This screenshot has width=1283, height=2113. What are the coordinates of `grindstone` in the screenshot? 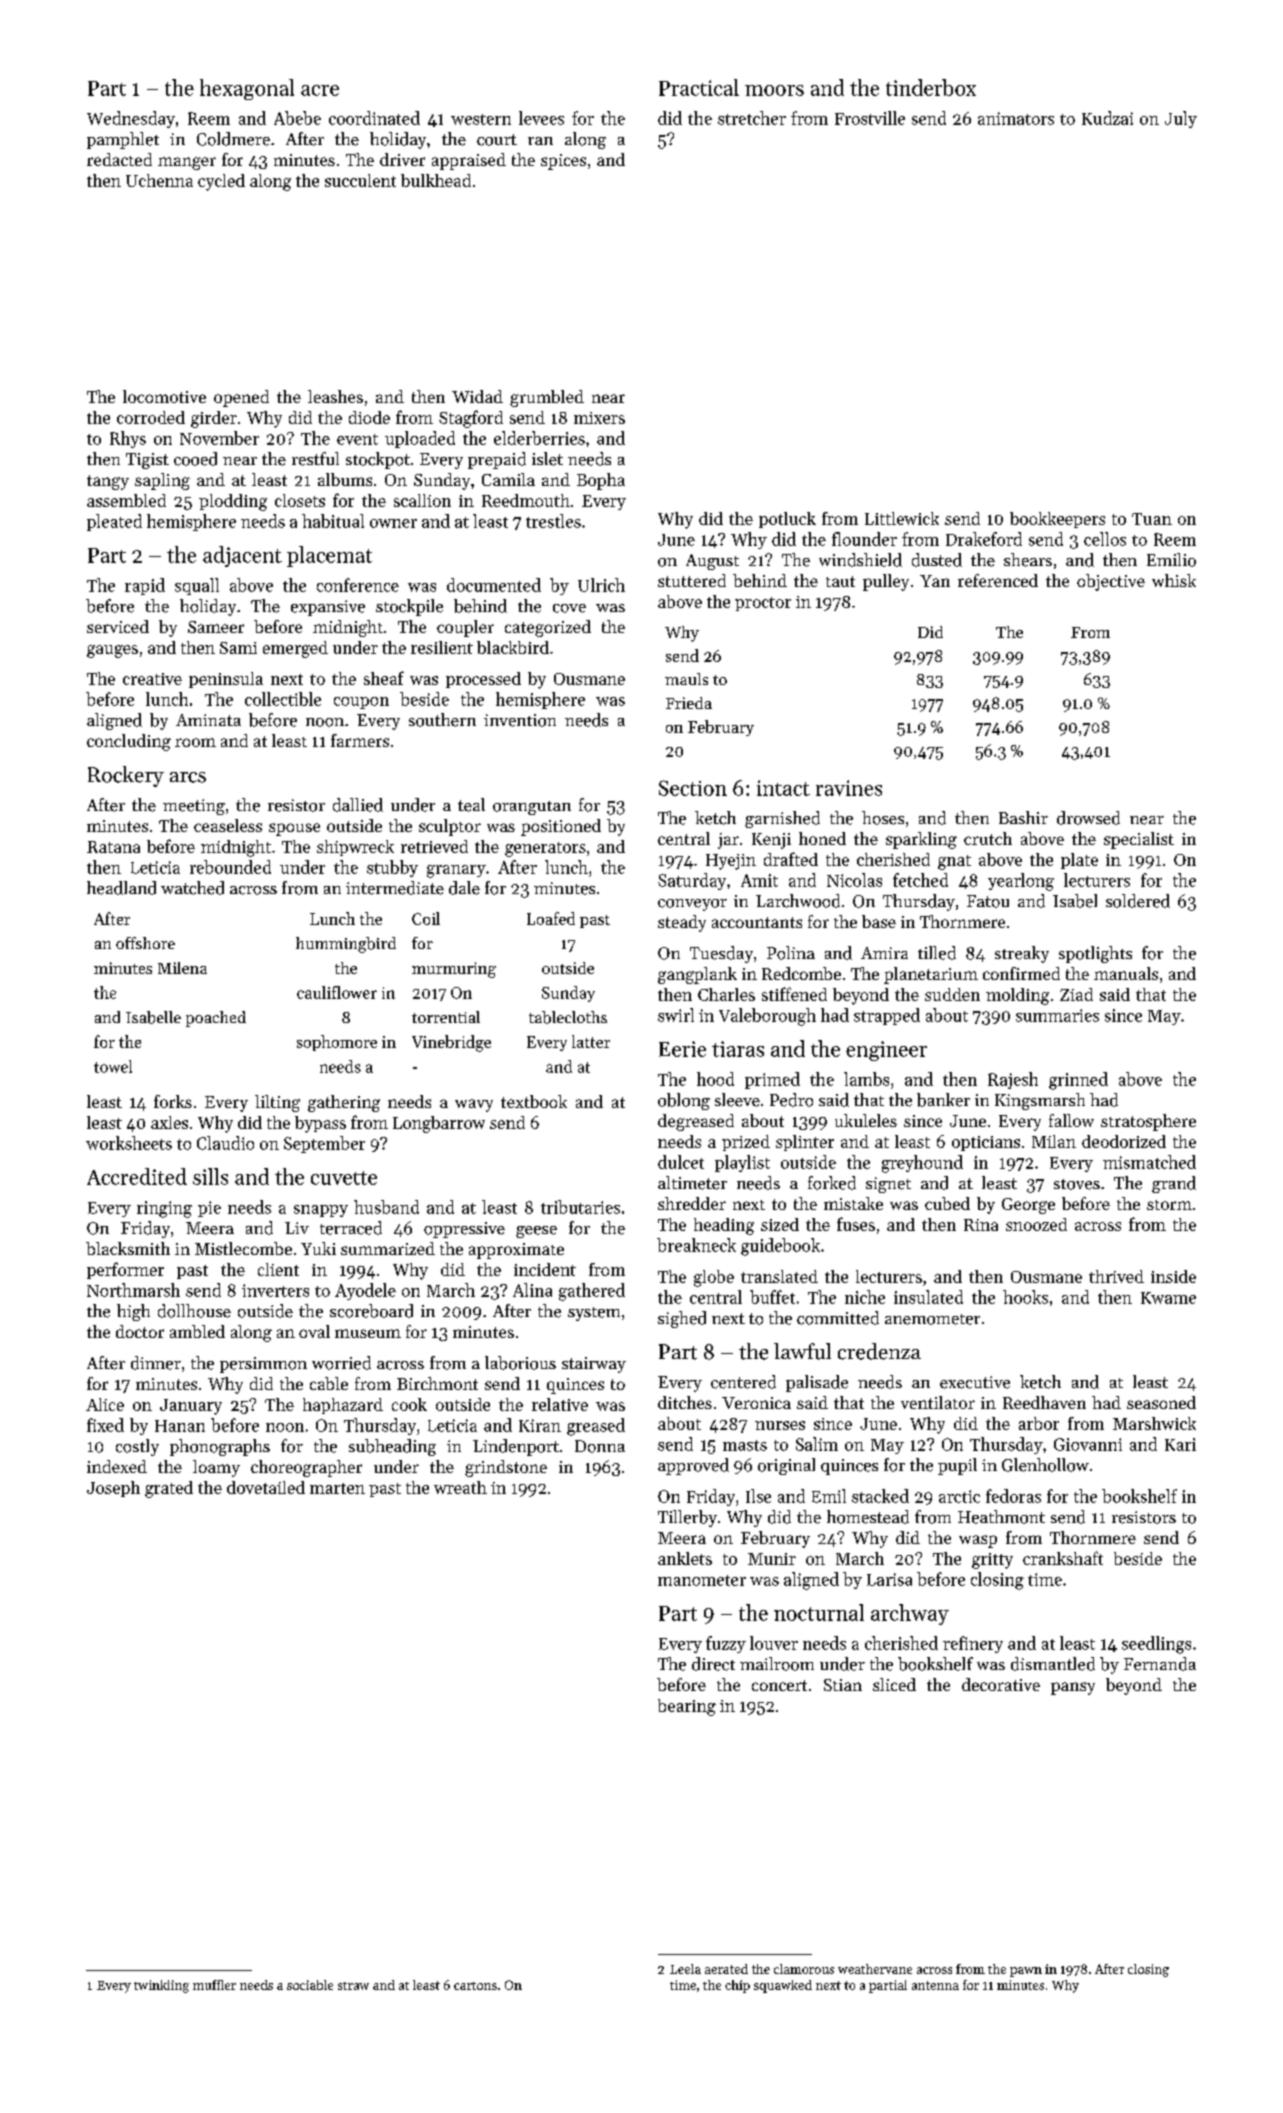 It's located at (506, 1468).
